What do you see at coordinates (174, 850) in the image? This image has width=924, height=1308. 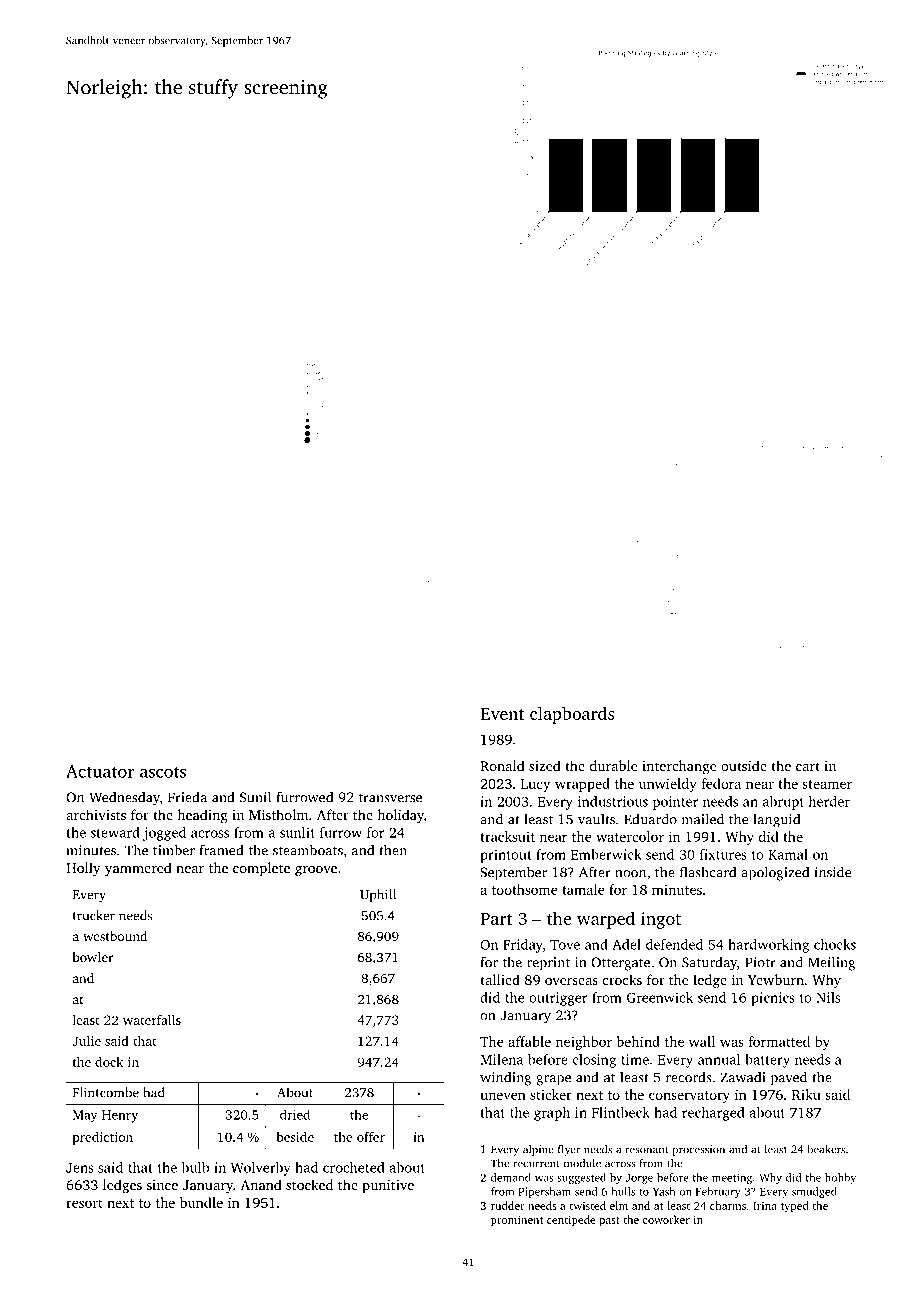 I see `timber` at bounding box center [174, 850].
